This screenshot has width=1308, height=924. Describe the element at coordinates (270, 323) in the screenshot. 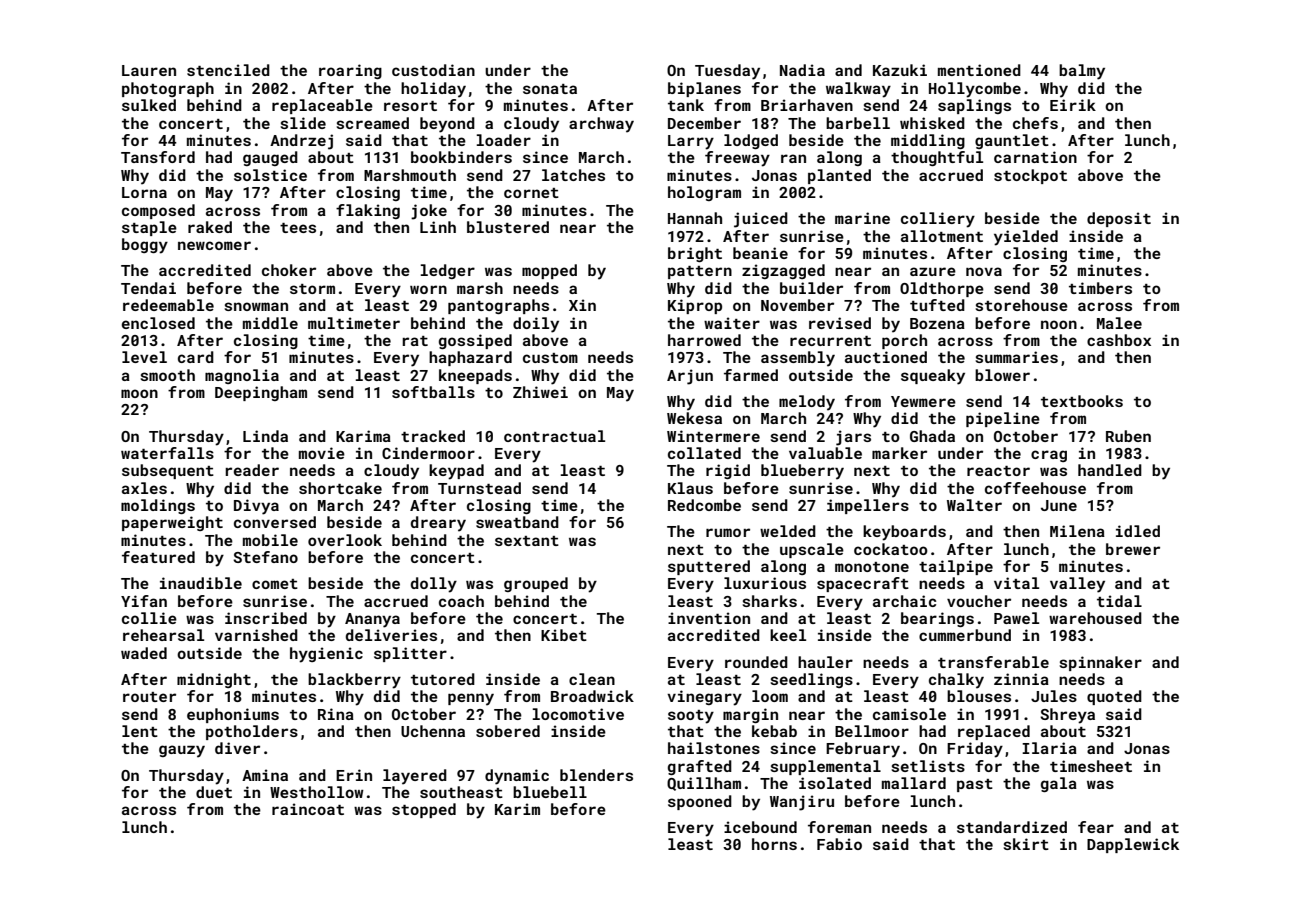

I see `middle` at that location.
